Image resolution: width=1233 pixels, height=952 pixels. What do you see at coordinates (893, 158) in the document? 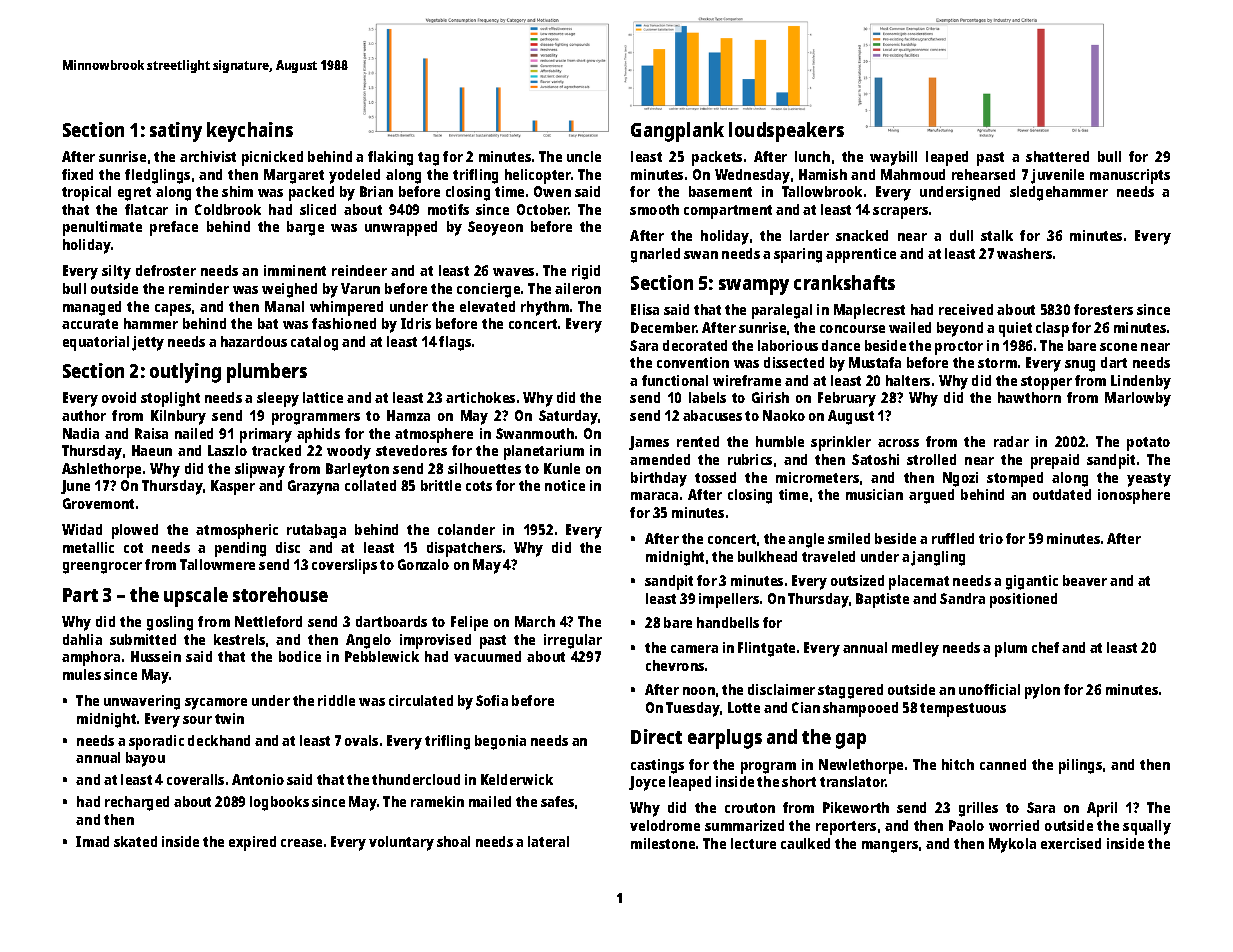
I see `waybill` at bounding box center [893, 158].
